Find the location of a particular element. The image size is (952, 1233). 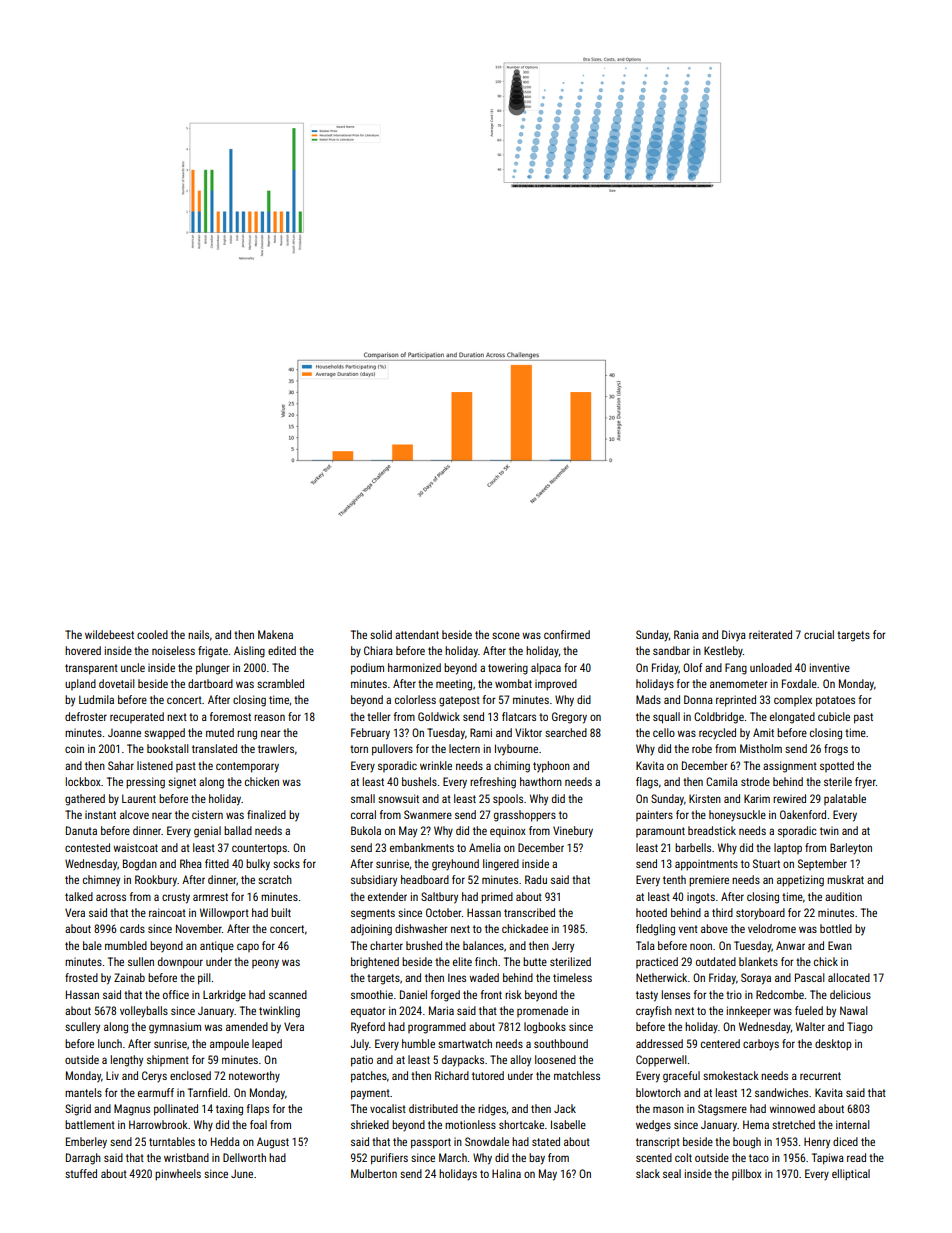

cistern is located at coordinates (207, 814).
